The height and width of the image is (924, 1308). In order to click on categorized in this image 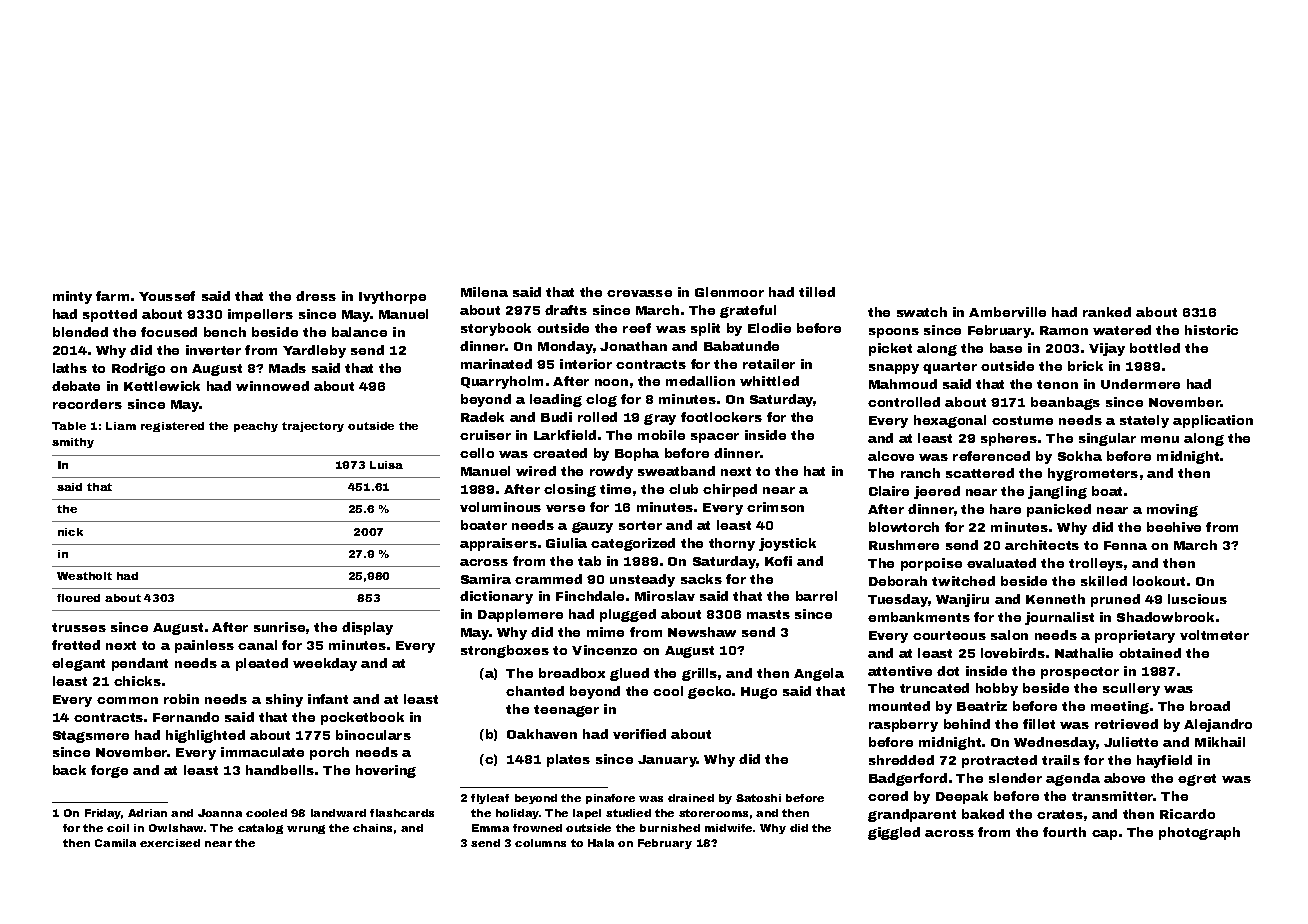, I will do `click(633, 544)`.
